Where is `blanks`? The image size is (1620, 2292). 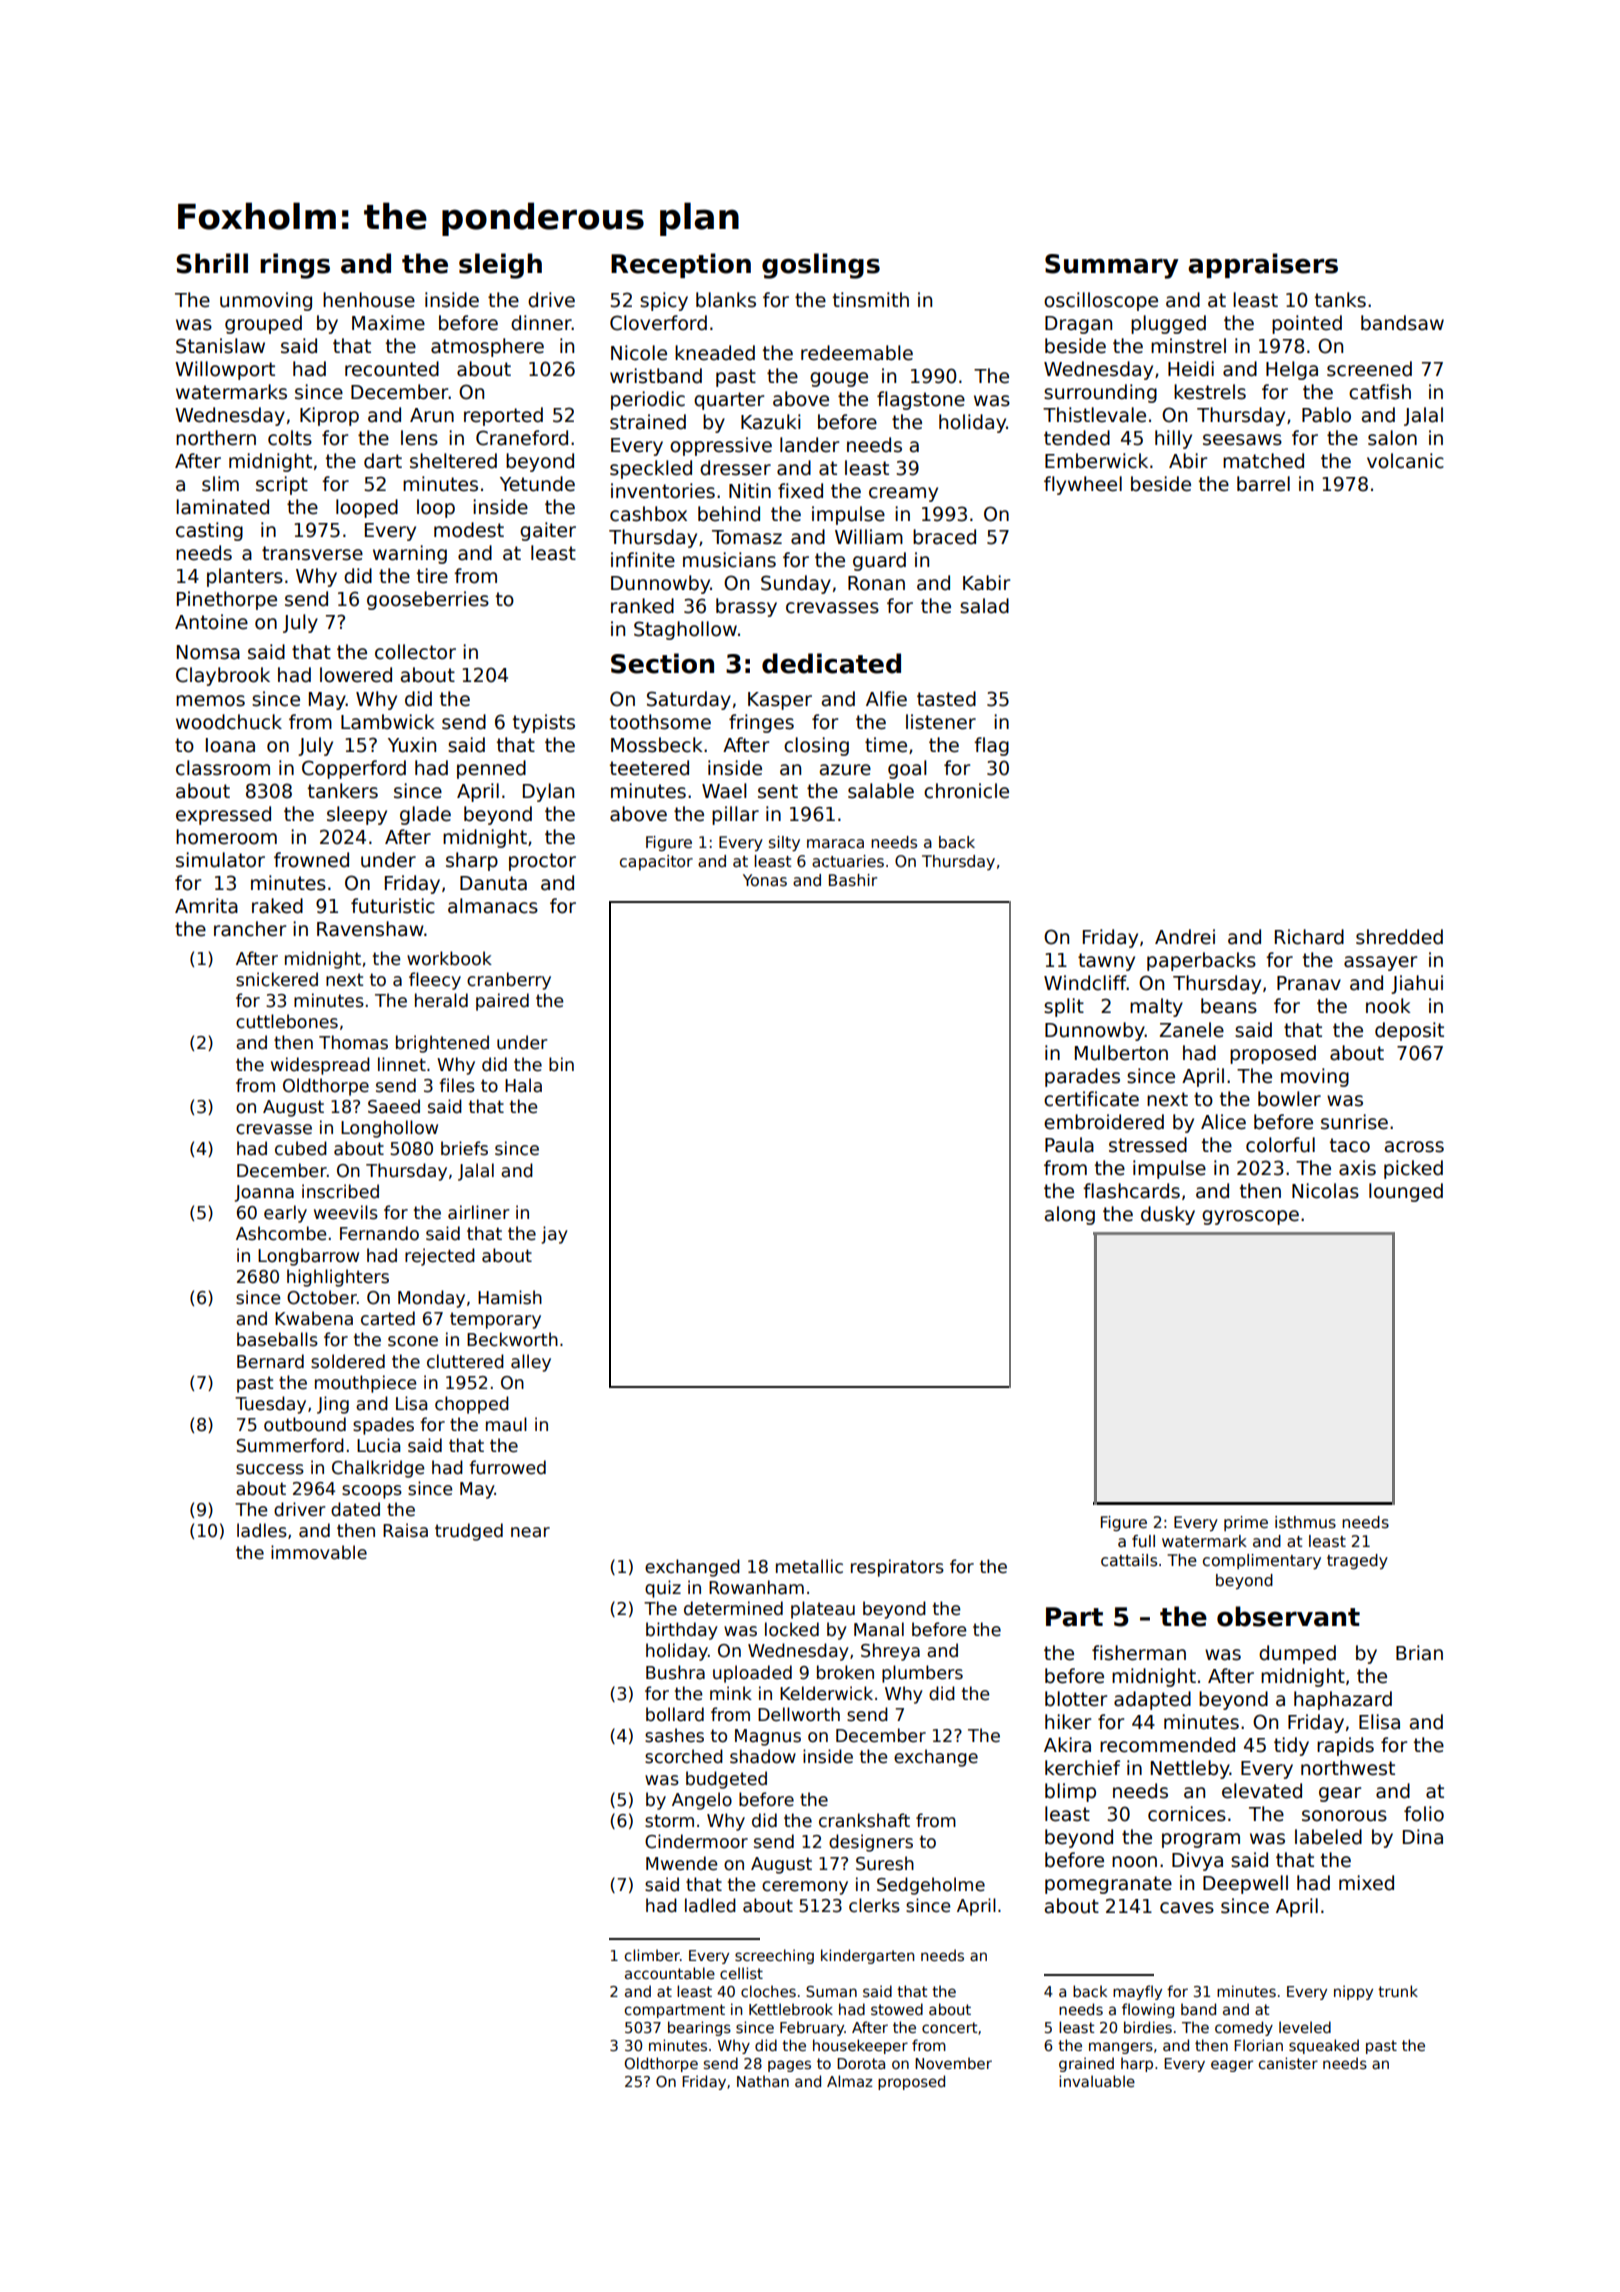
blanks is located at coordinates (726, 300).
